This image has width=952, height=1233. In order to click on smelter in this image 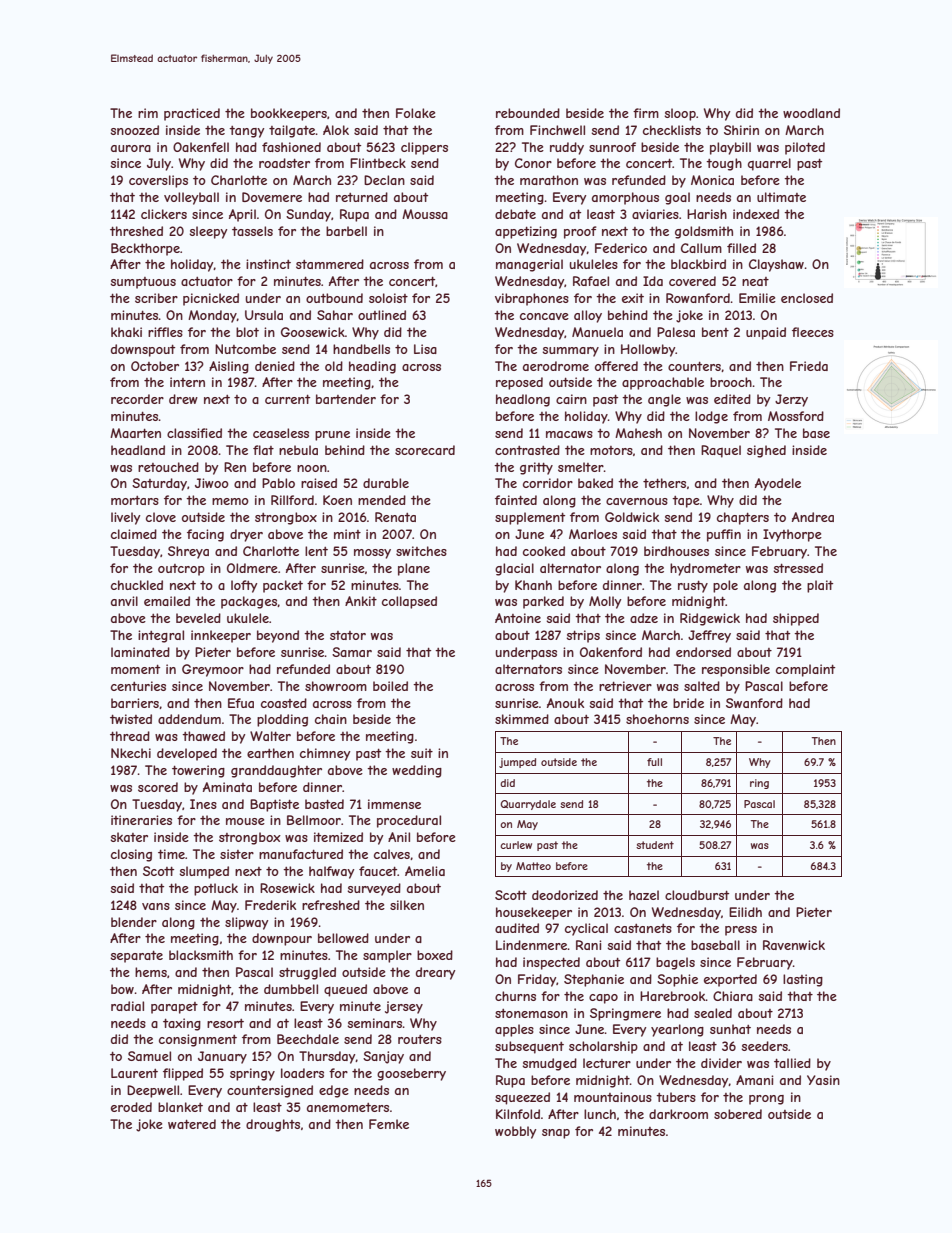, I will do `click(581, 467)`.
